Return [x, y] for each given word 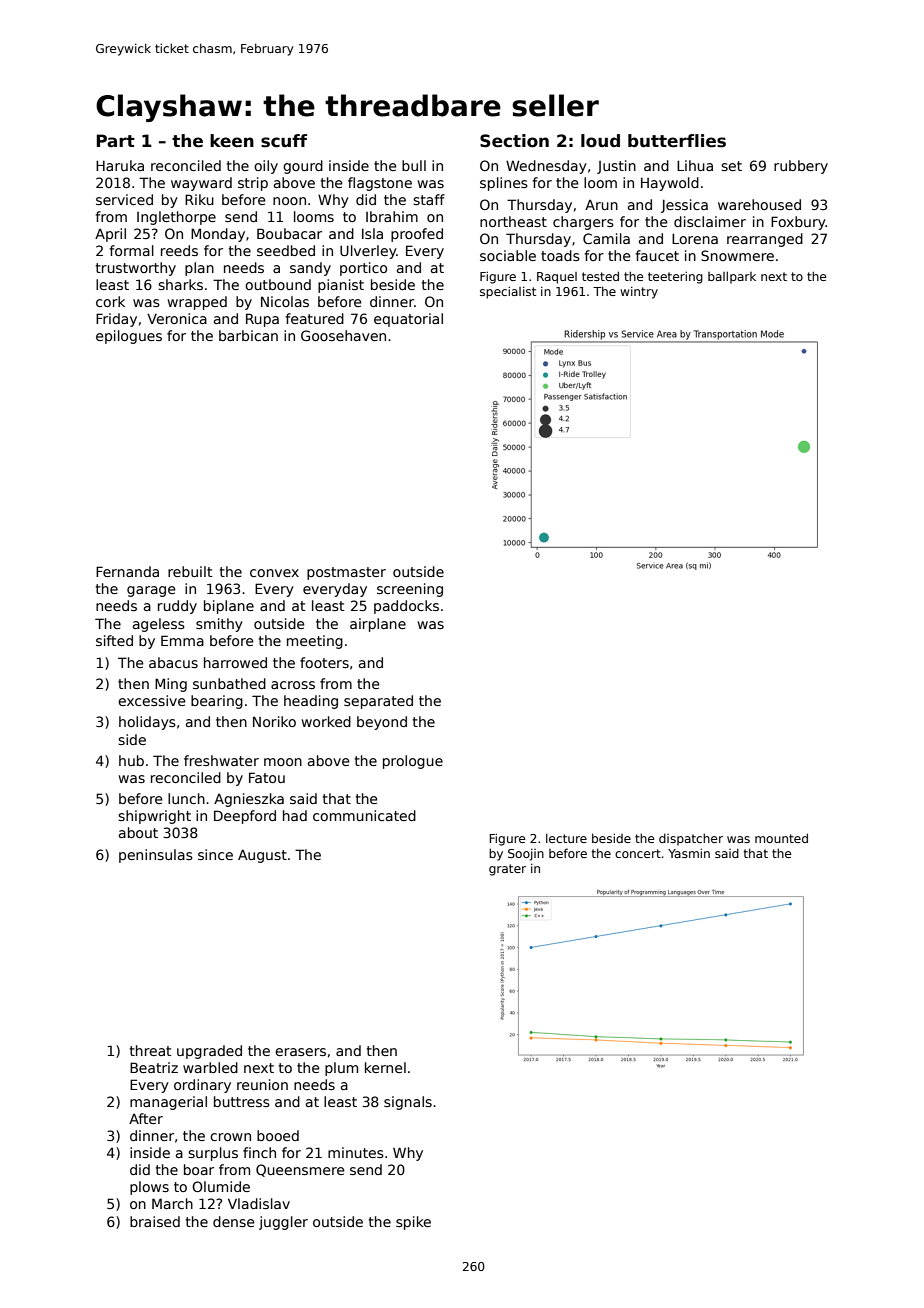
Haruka [120, 165]
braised [155, 1221]
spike [413, 1223]
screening [410, 590]
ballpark [732, 277]
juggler [283, 1223]
